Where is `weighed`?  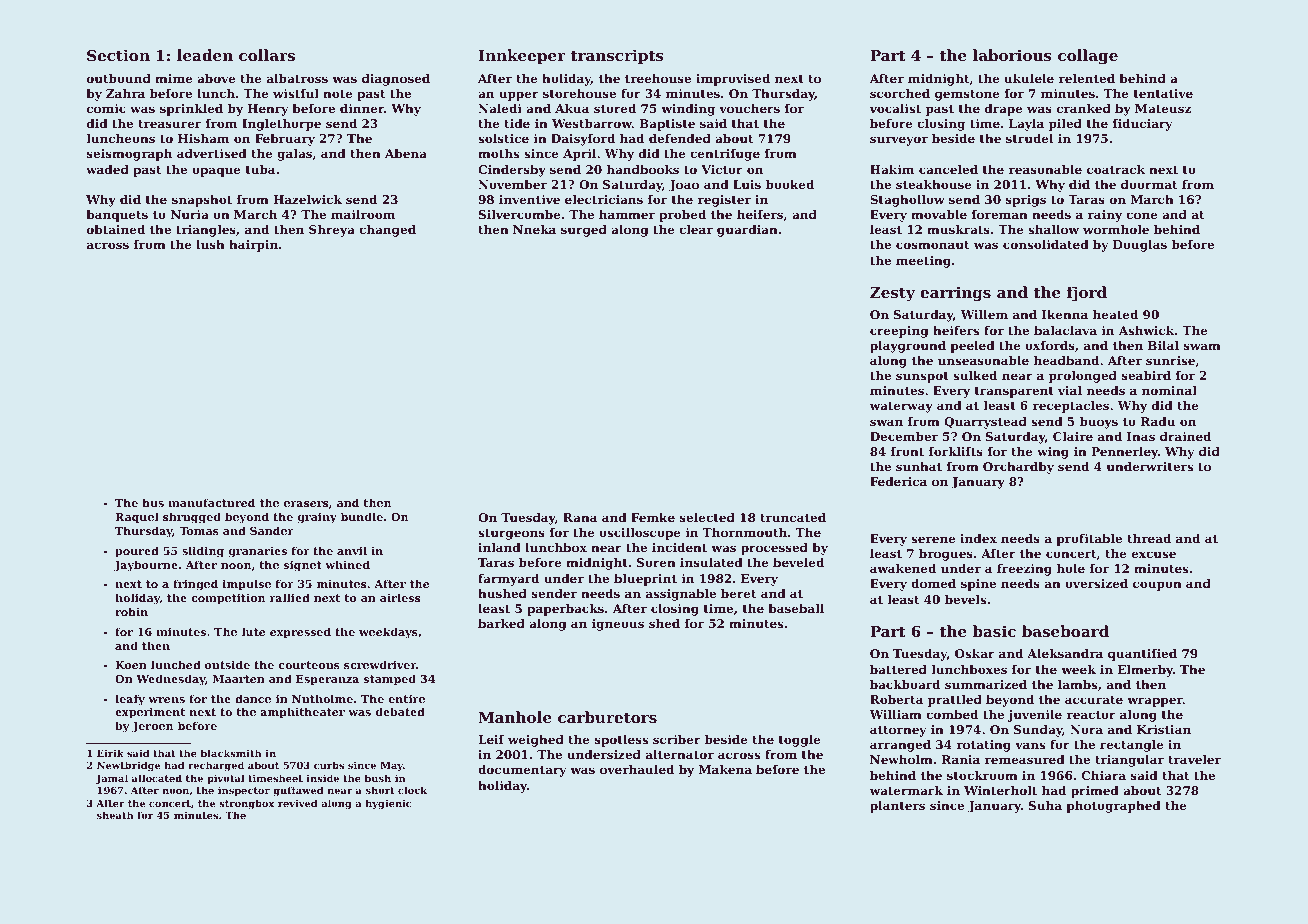 weighed is located at coordinates (536, 741).
